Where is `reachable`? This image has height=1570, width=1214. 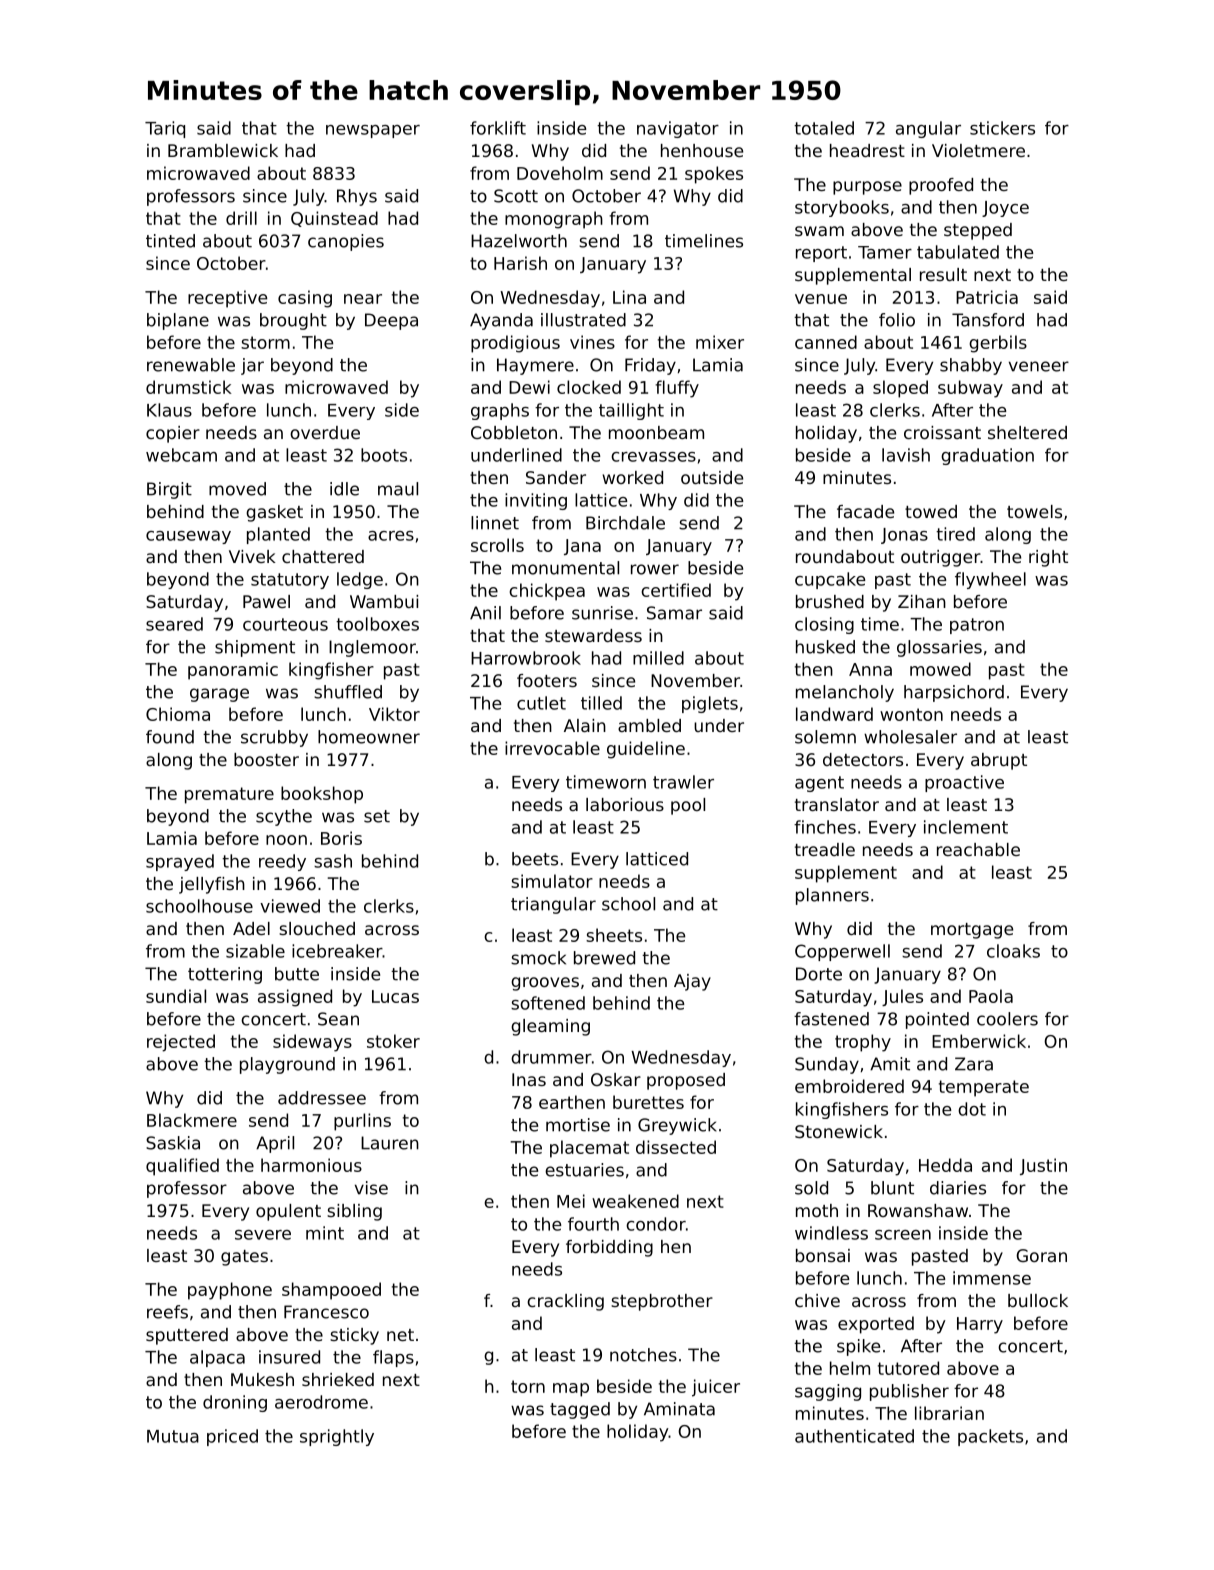 reachable is located at coordinates (978, 849).
